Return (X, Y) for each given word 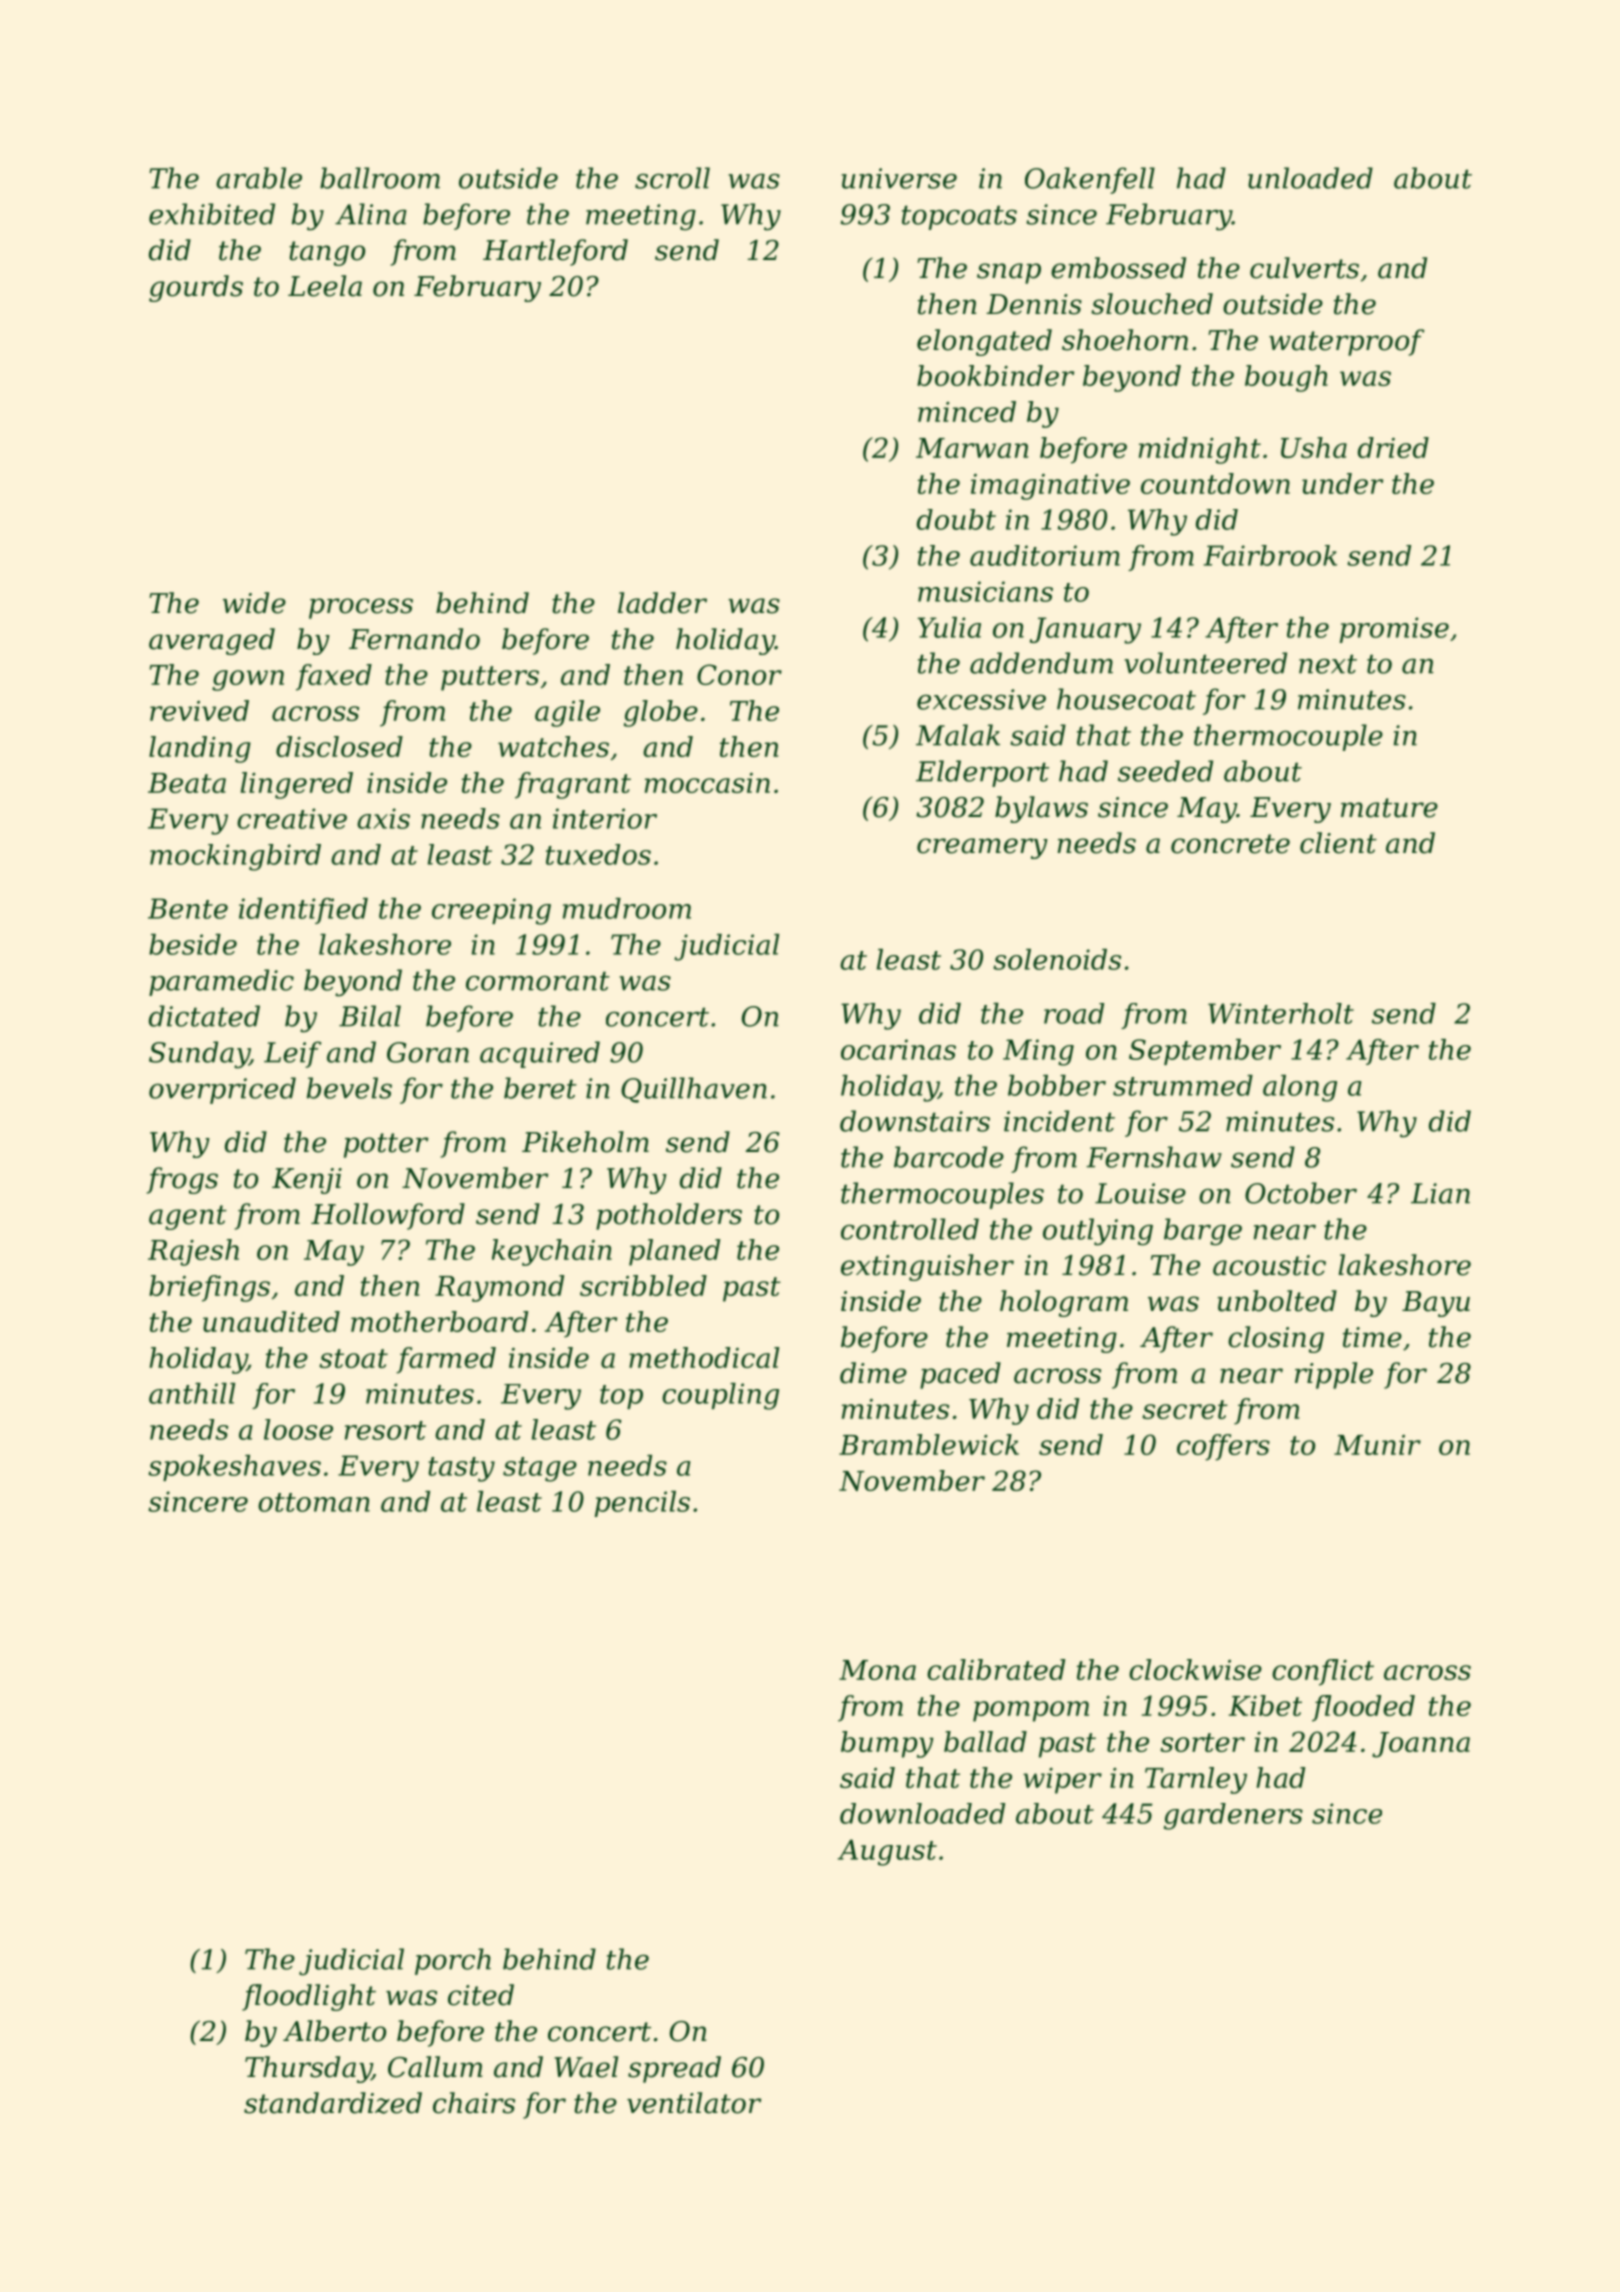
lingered (297, 785)
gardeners (1233, 1816)
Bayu (1436, 1304)
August (887, 1852)
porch (453, 1961)
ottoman (314, 1502)
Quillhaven (694, 1090)
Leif (292, 1054)
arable (259, 178)
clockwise (1195, 1669)
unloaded (1310, 178)
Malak (958, 735)
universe (899, 178)
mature (1389, 808)
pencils (642, 1504)
